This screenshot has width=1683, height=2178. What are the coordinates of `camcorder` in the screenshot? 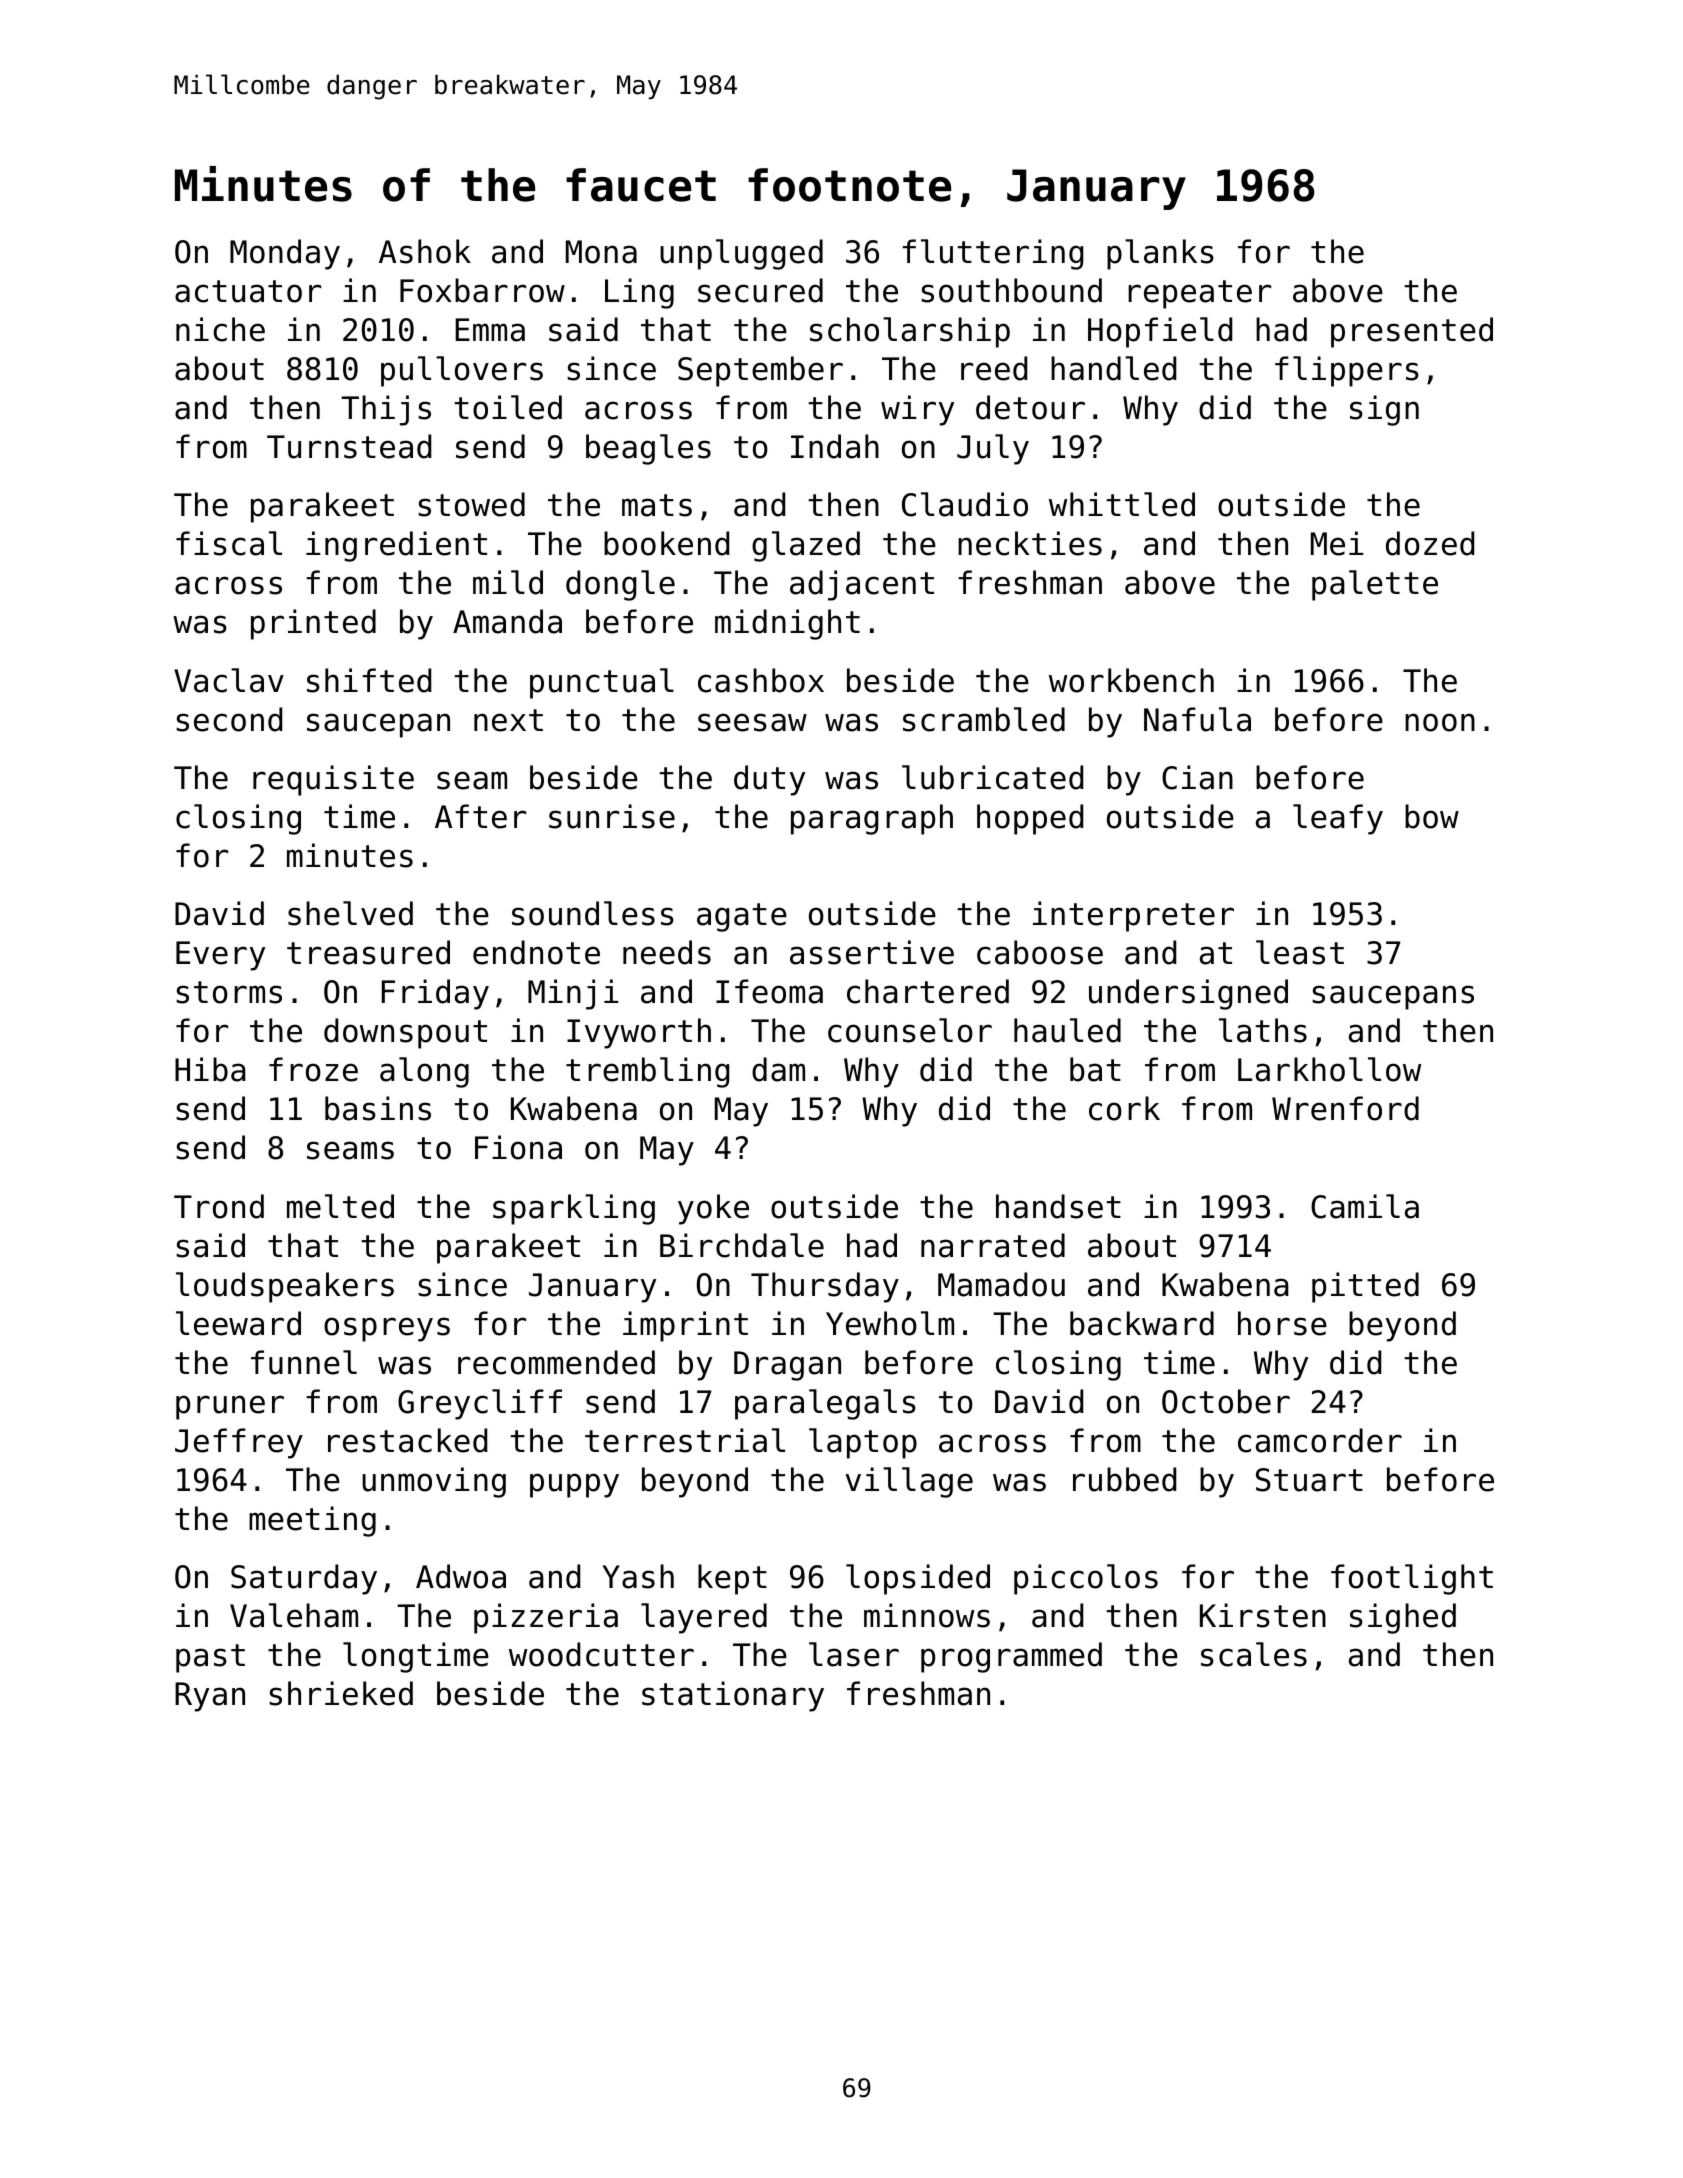 It's located at (1320, 1440).
